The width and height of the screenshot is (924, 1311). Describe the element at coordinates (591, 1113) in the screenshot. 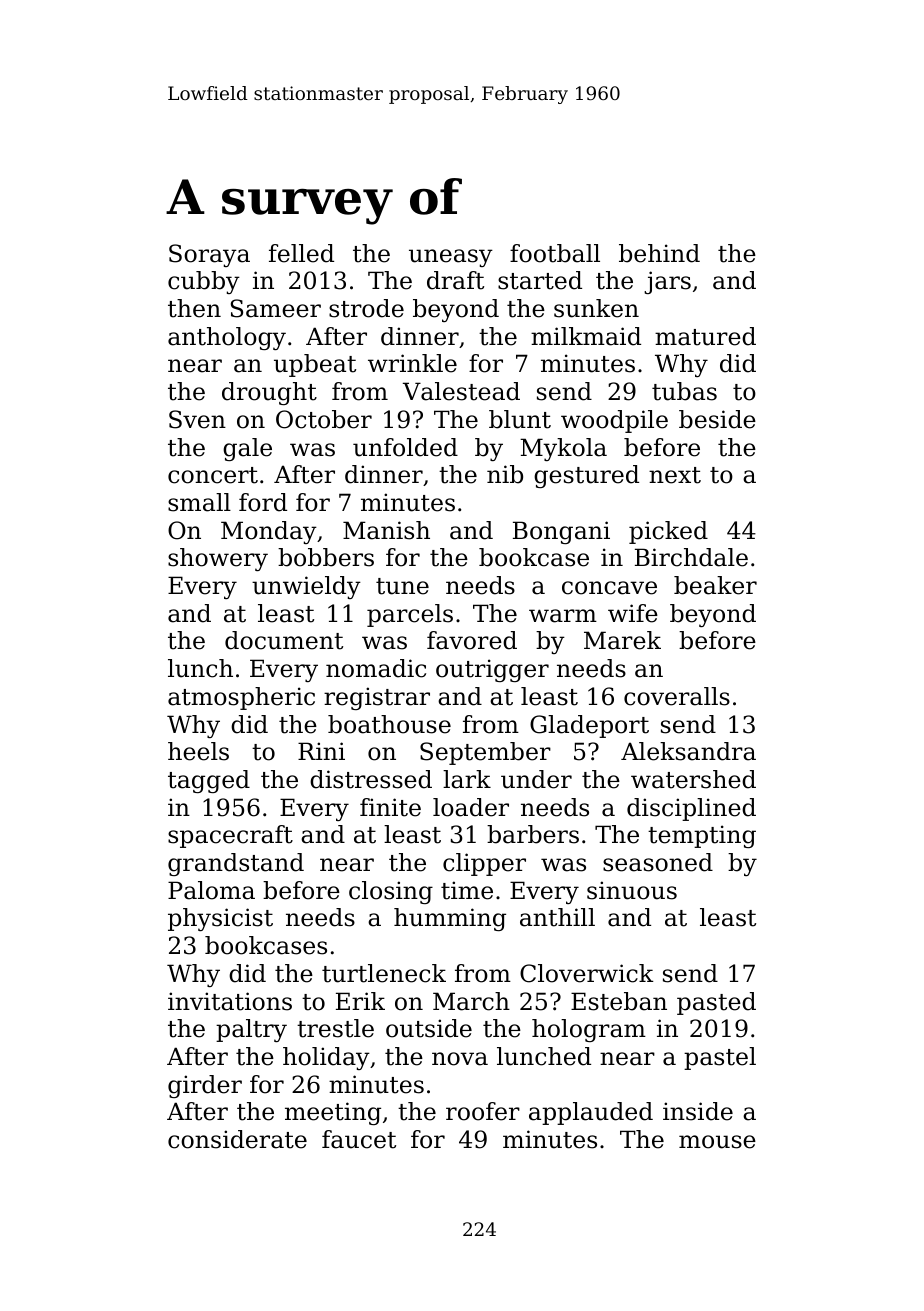

I see `applauded` at that location.
